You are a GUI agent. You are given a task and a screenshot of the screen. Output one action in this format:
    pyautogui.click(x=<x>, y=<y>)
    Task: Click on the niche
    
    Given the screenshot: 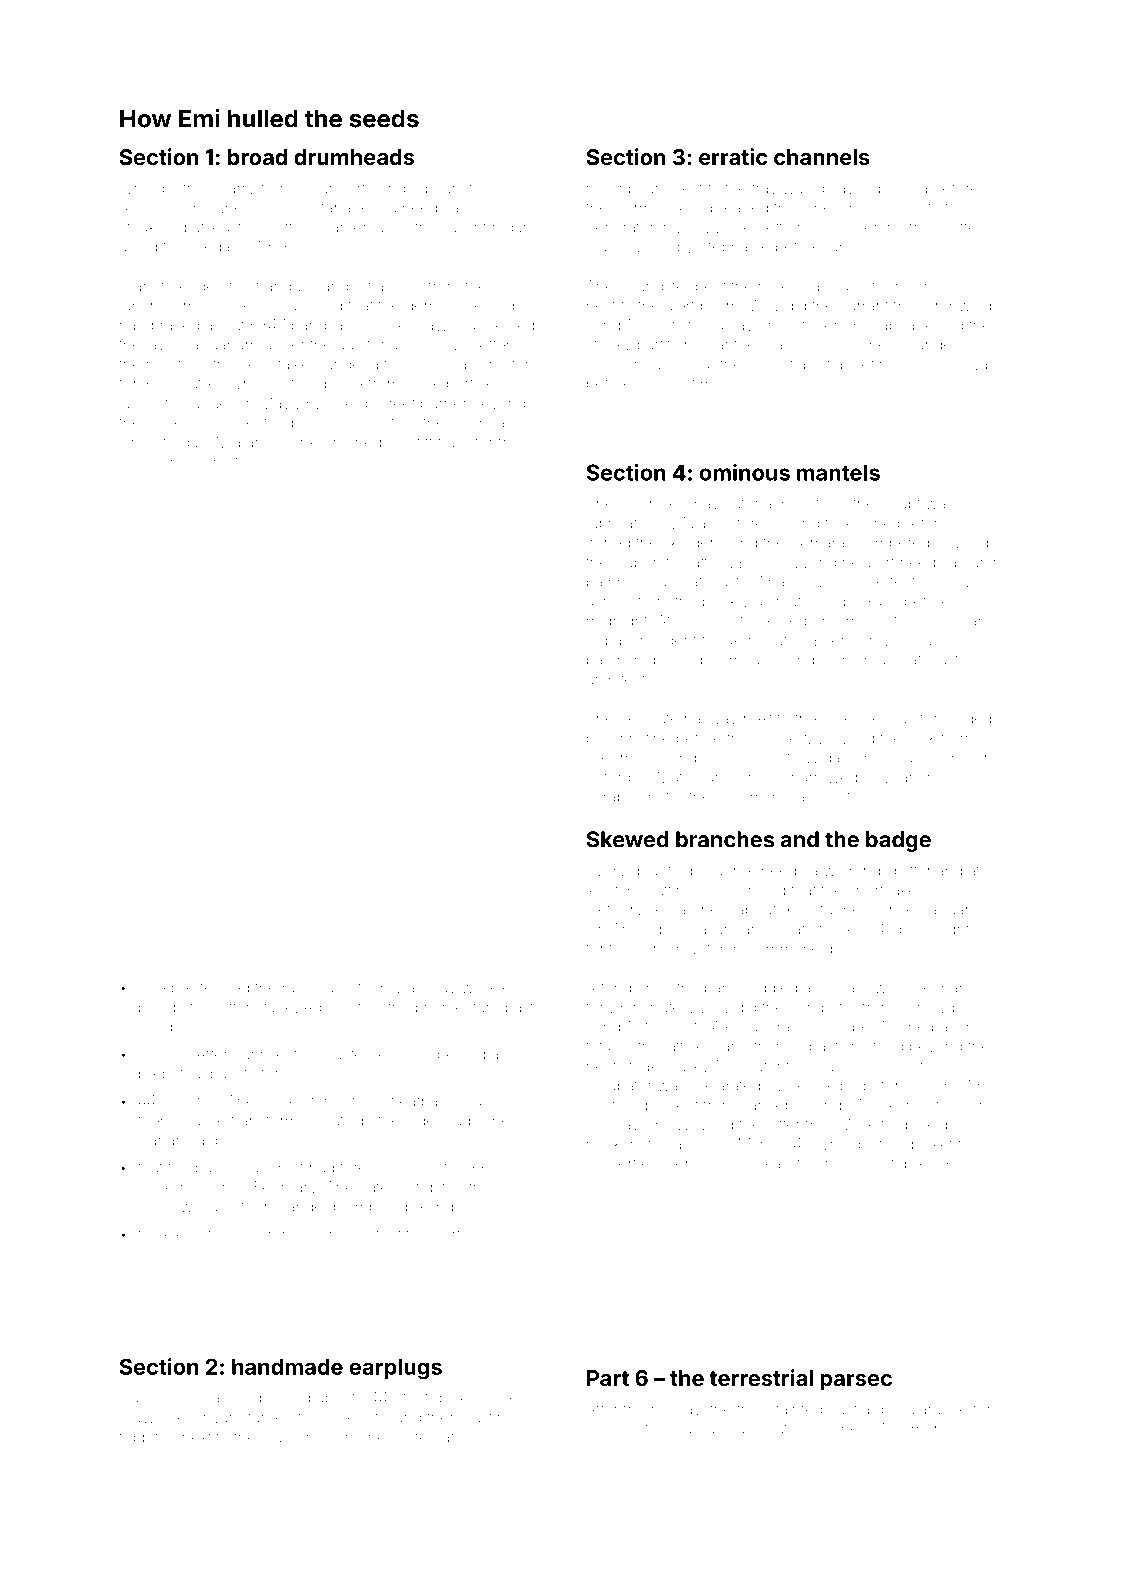 What is the action you would take?
    pyautogui.click(x=839, y=1429)
